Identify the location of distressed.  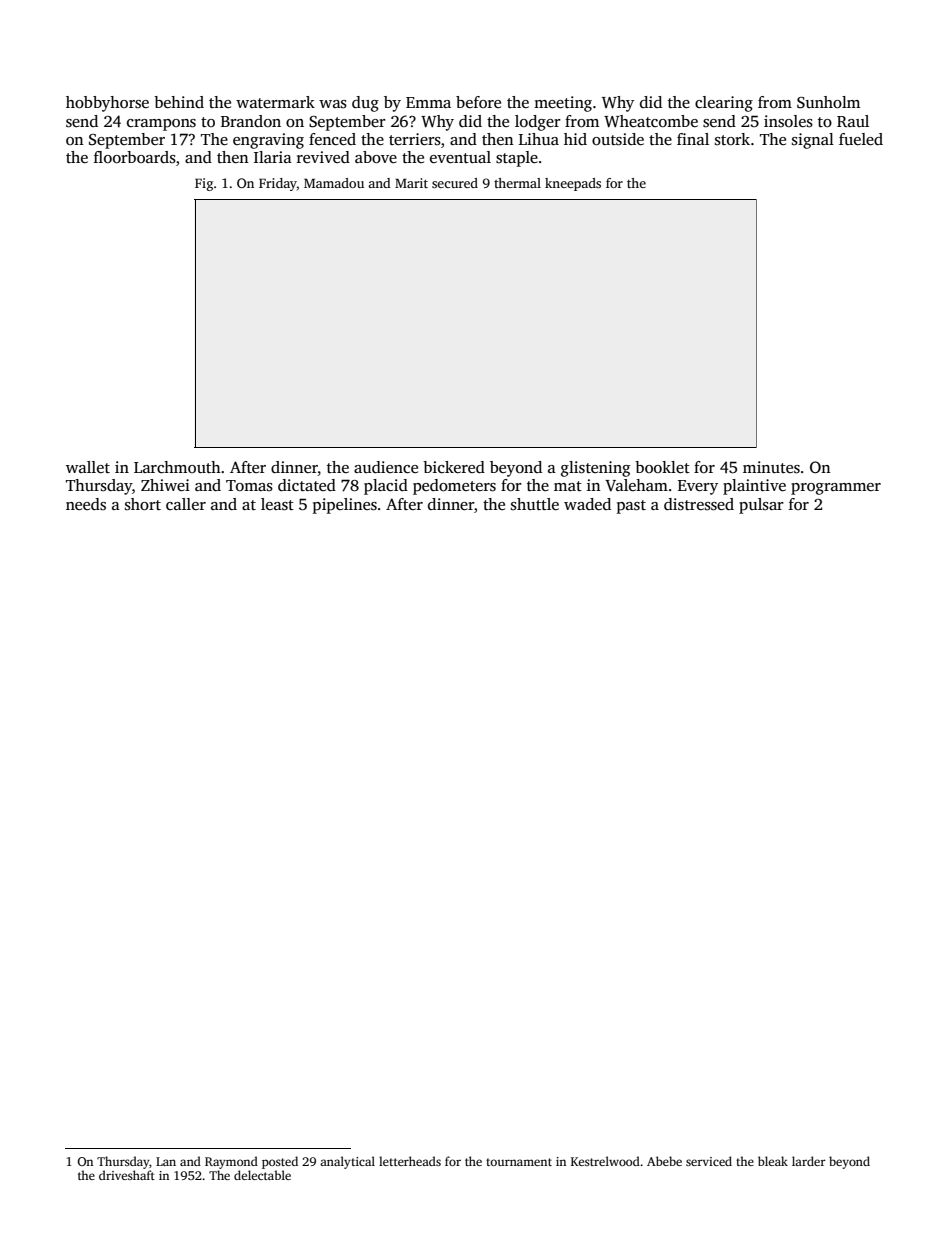
(699, 504).
